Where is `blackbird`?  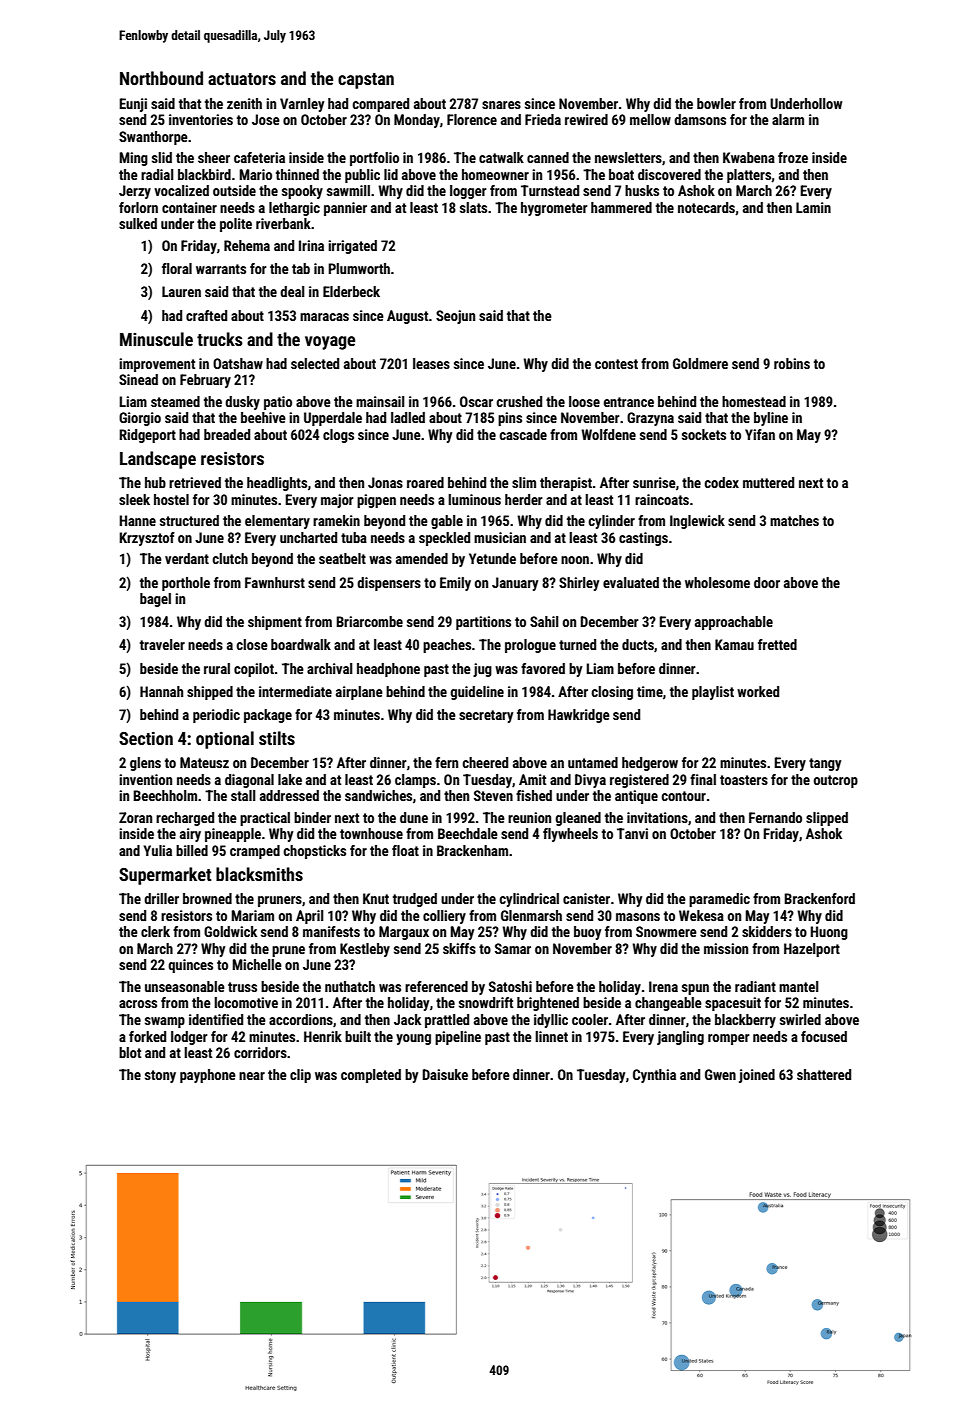
blackbird is located at coordinates (204, 174).
